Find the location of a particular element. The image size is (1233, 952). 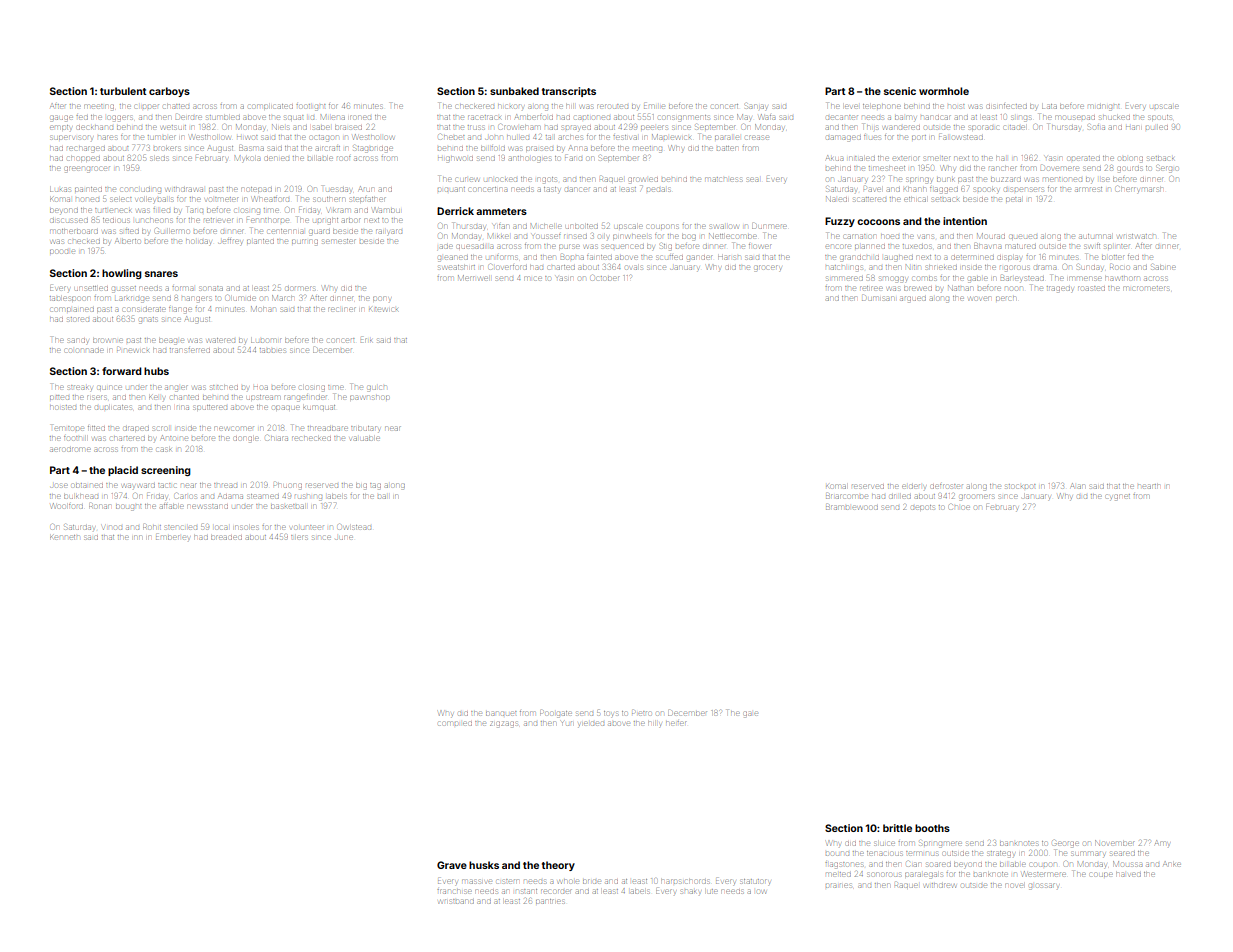

Hiwot is located at coordinates (247, 137).
